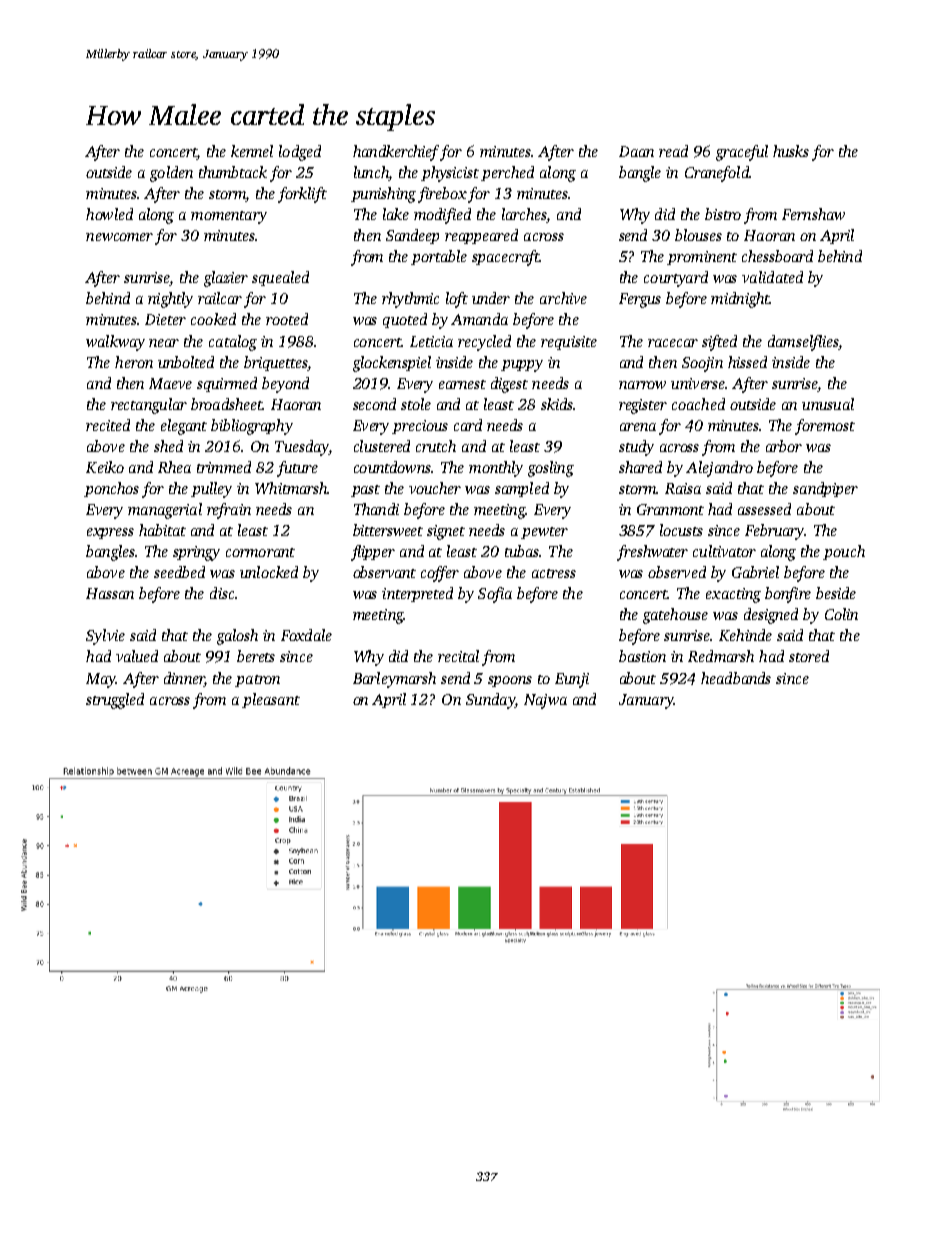  What do you see at coordinates (844, 552) in the image?
I see `pouch` at bounding box center [844, 552].
